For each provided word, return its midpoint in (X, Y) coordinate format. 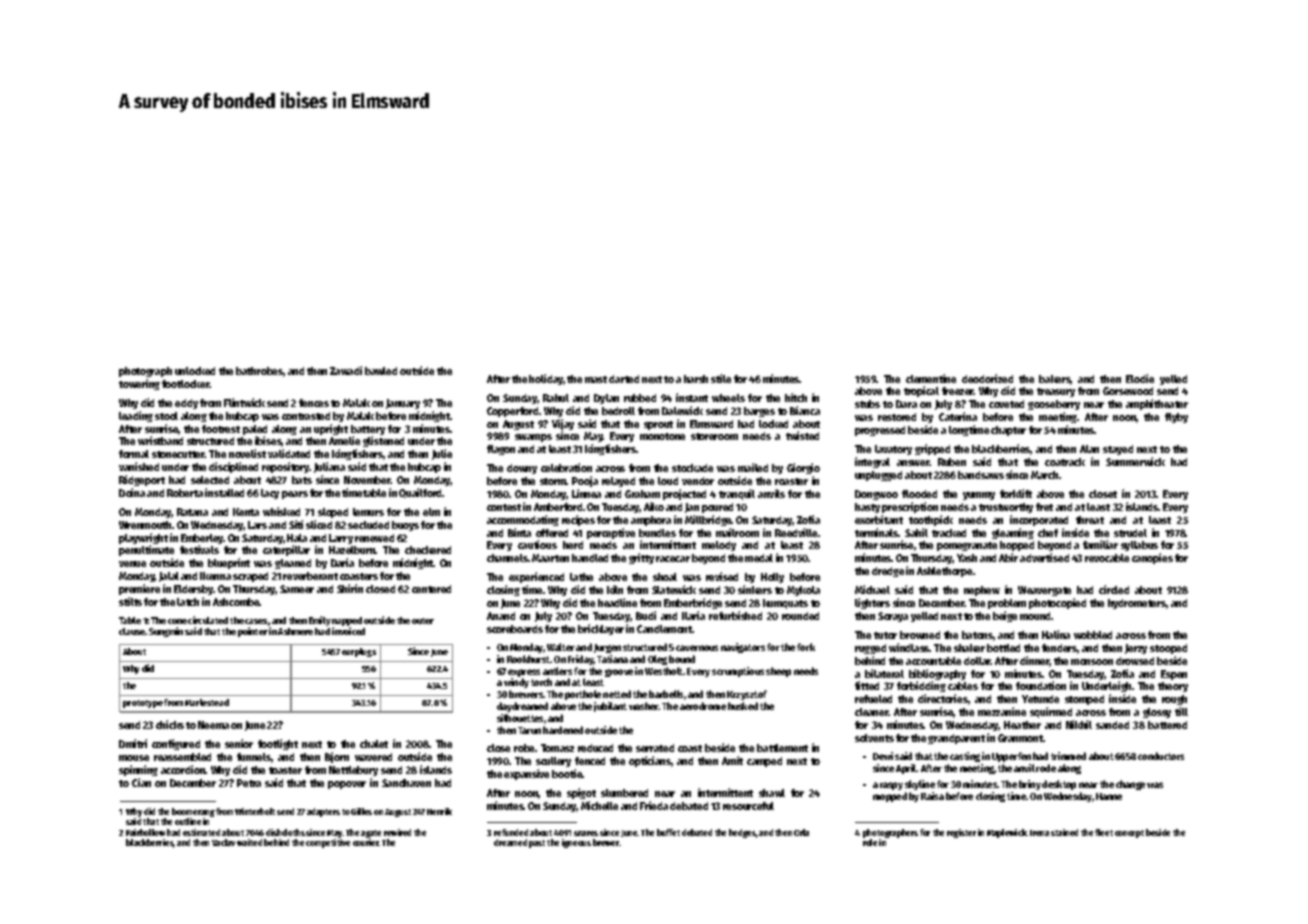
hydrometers (1137, 604)
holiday (546, 379)
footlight (278, 744)
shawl (772, 793)
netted (617, 694)
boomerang (193, 812)
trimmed (1068, 756)
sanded (1112, 725)
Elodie (1140, 378)
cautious (537, 544)
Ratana (192, 512)
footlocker (186, 384)
